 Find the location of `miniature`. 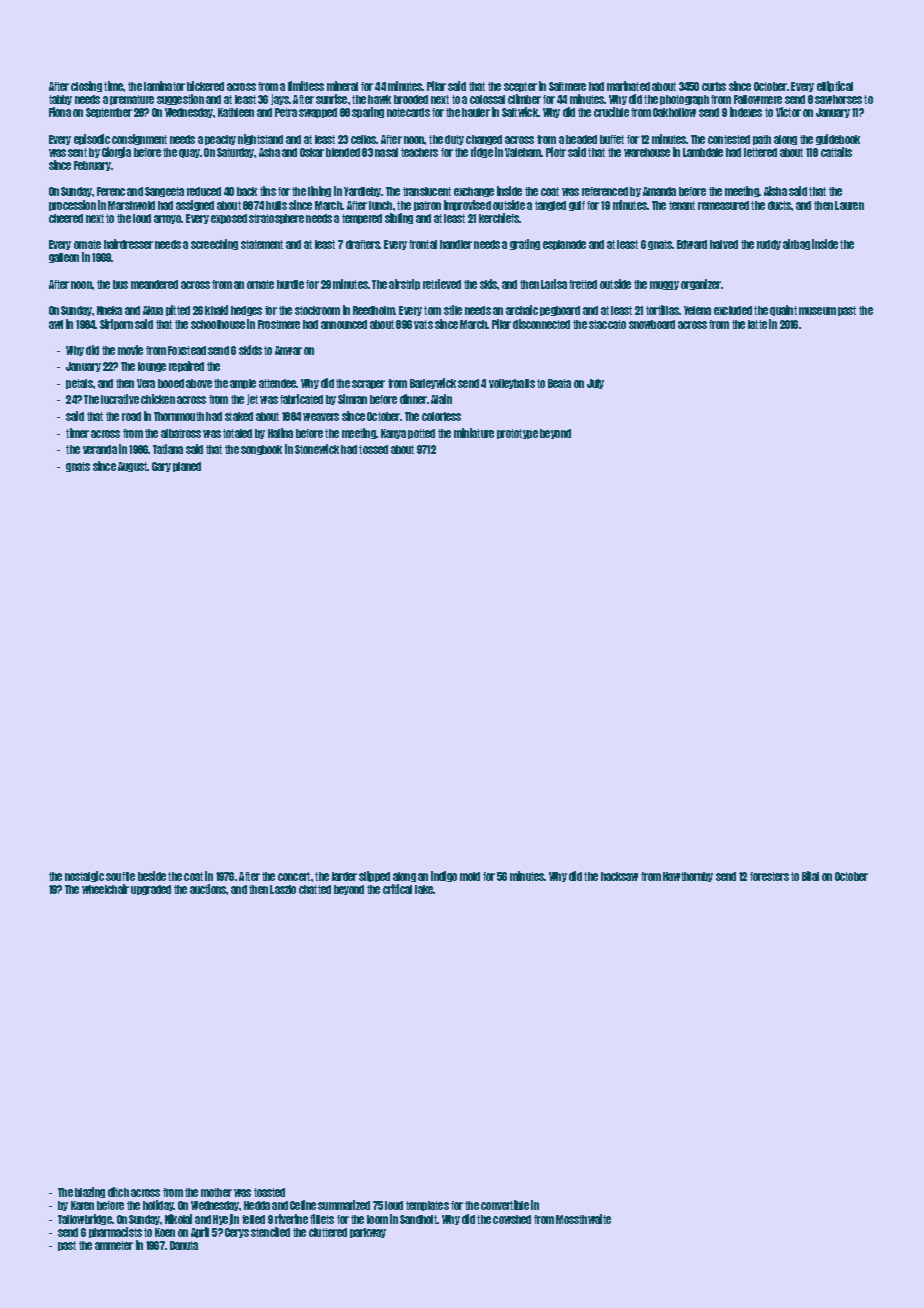

miniature is located at coordinates (474, 433).
